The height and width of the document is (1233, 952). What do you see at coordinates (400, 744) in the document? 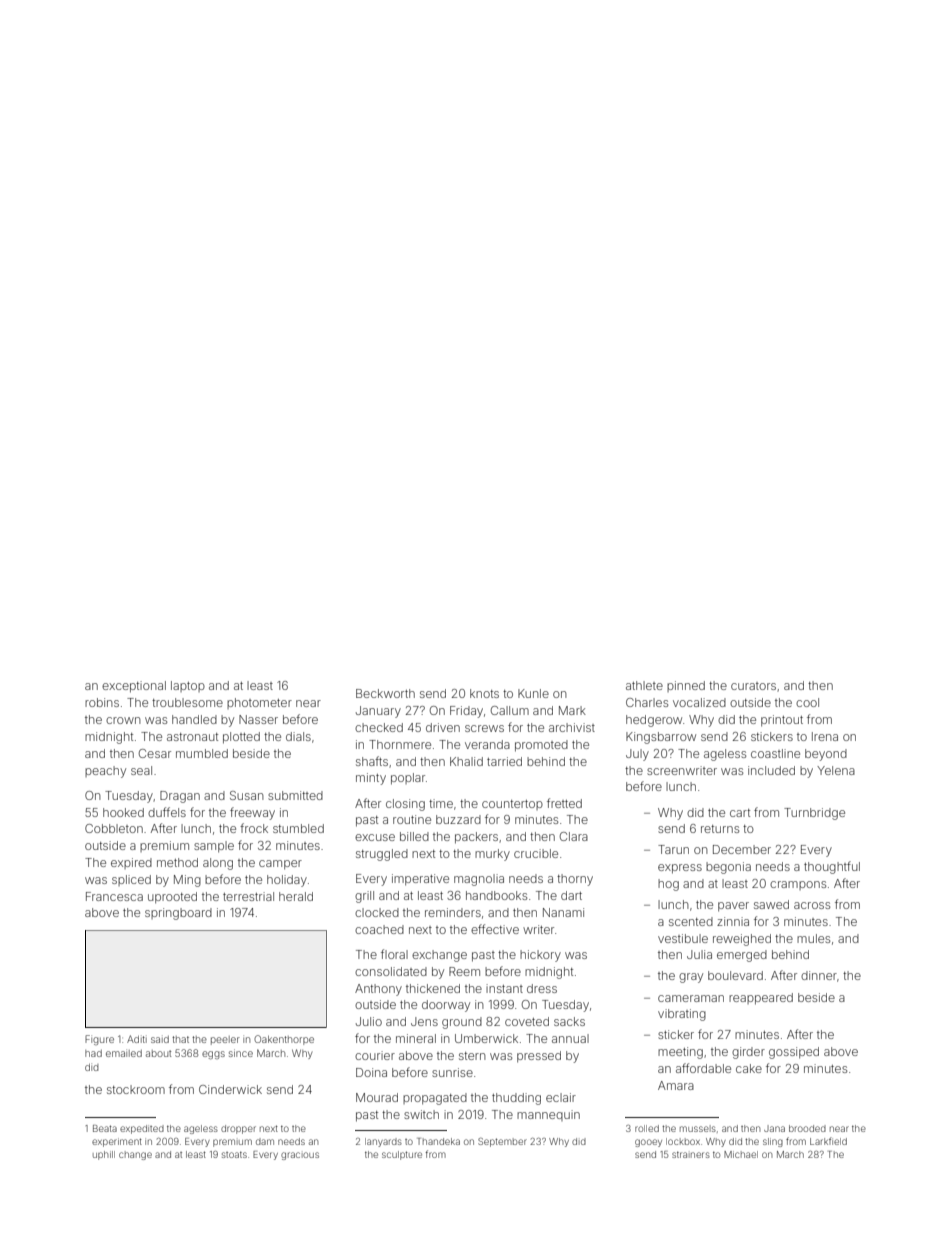
I see `Thornmere` at bounding box center [400, 744].
